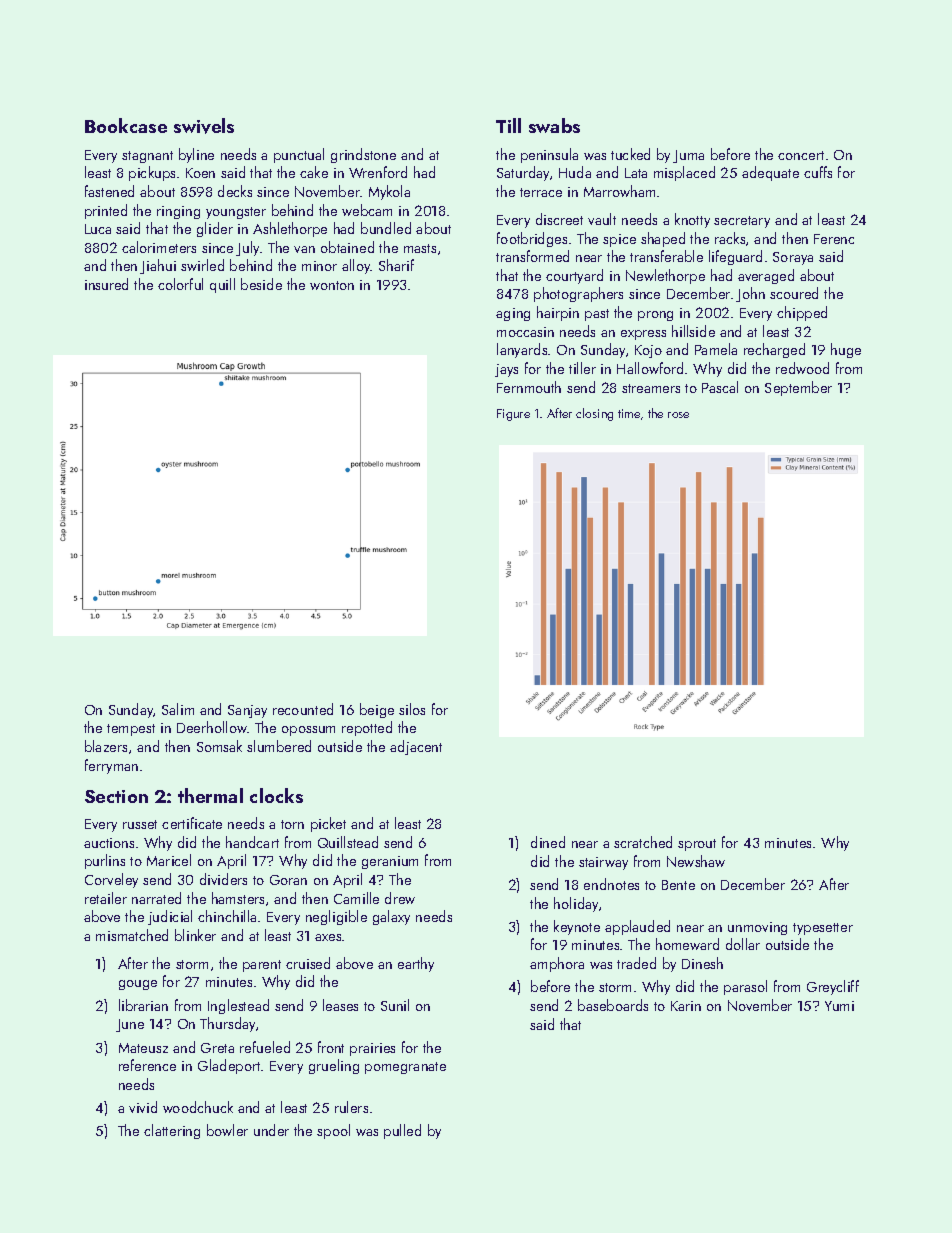 The height and width of the page is (1233, 952). I want to click on Sunil, so click(395, 1005).
